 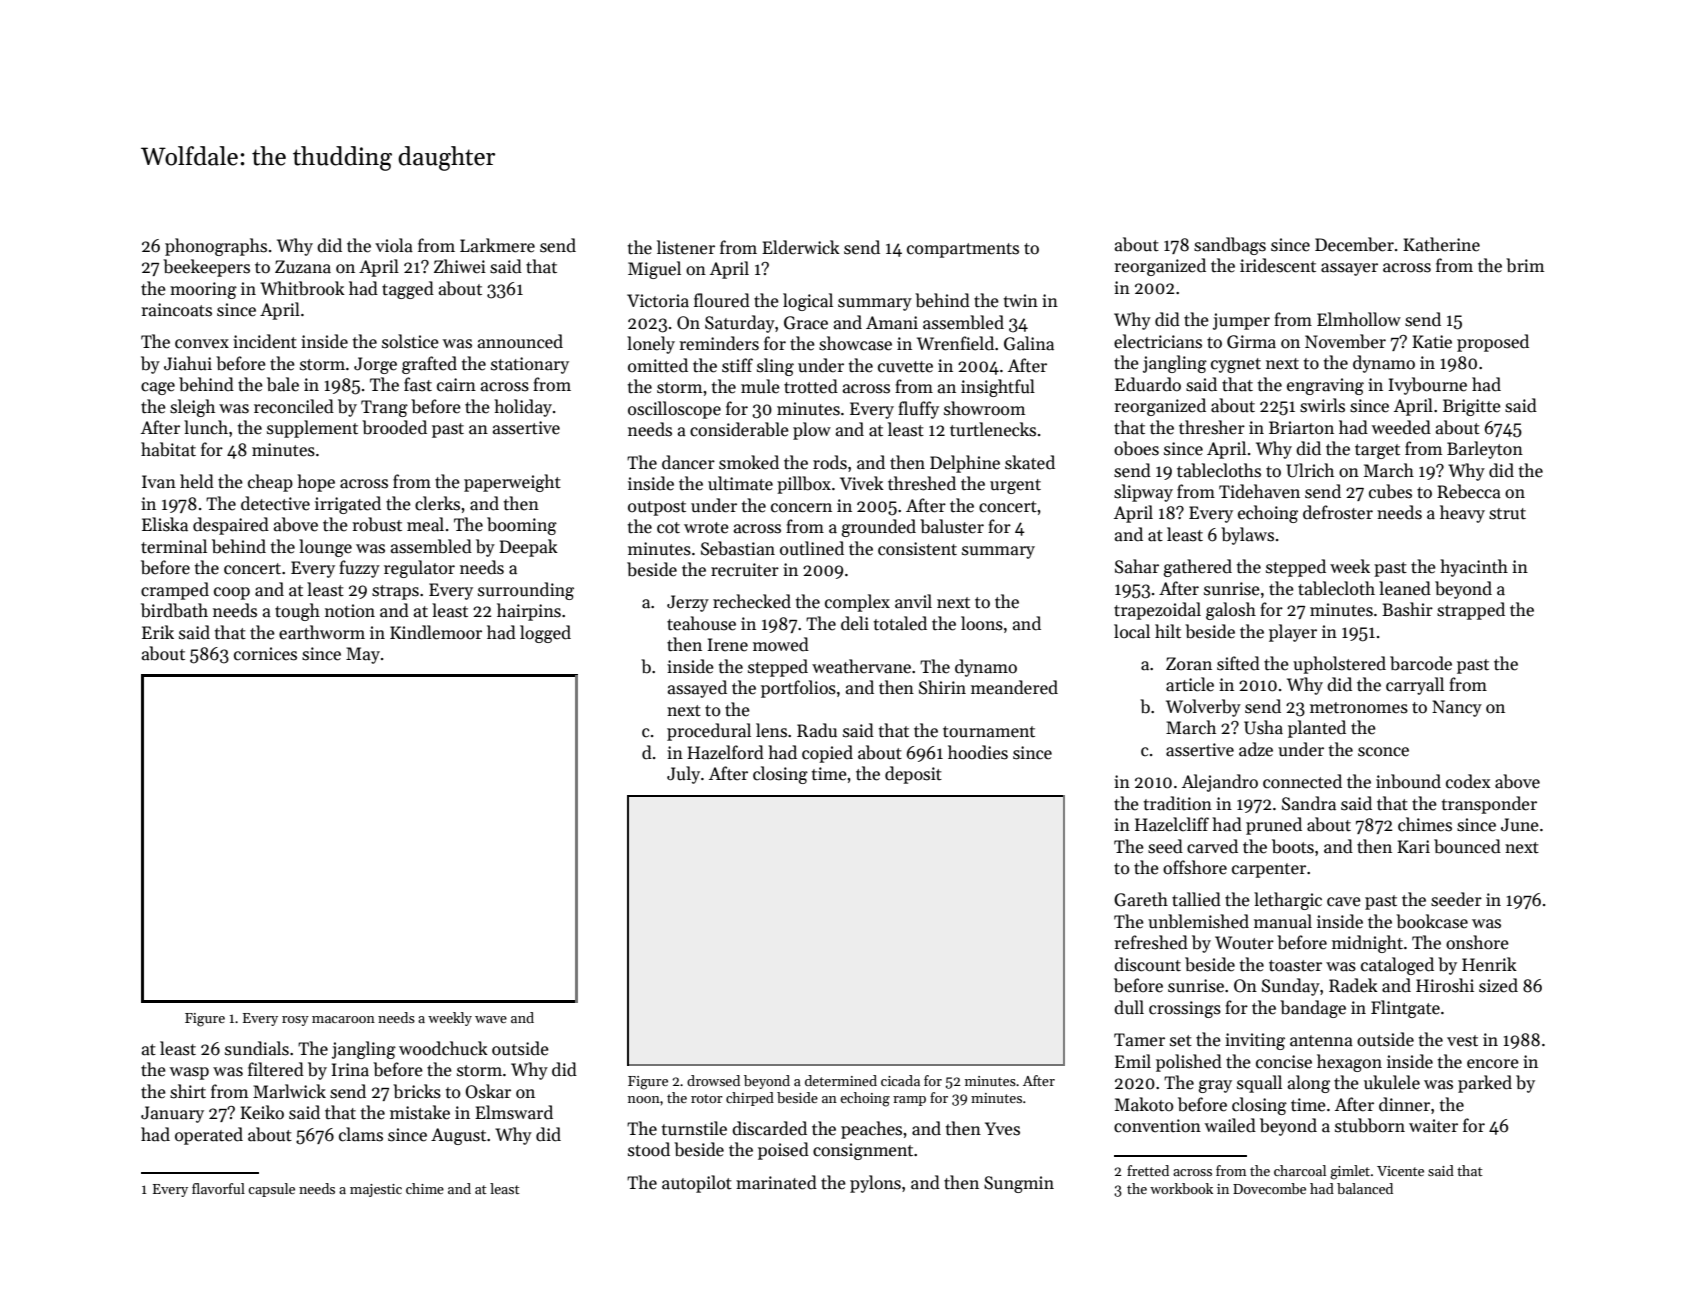 What do you see at coordinates (1421, 663) in the page?
I see `barcode` at bounding box center [1421, 663].
